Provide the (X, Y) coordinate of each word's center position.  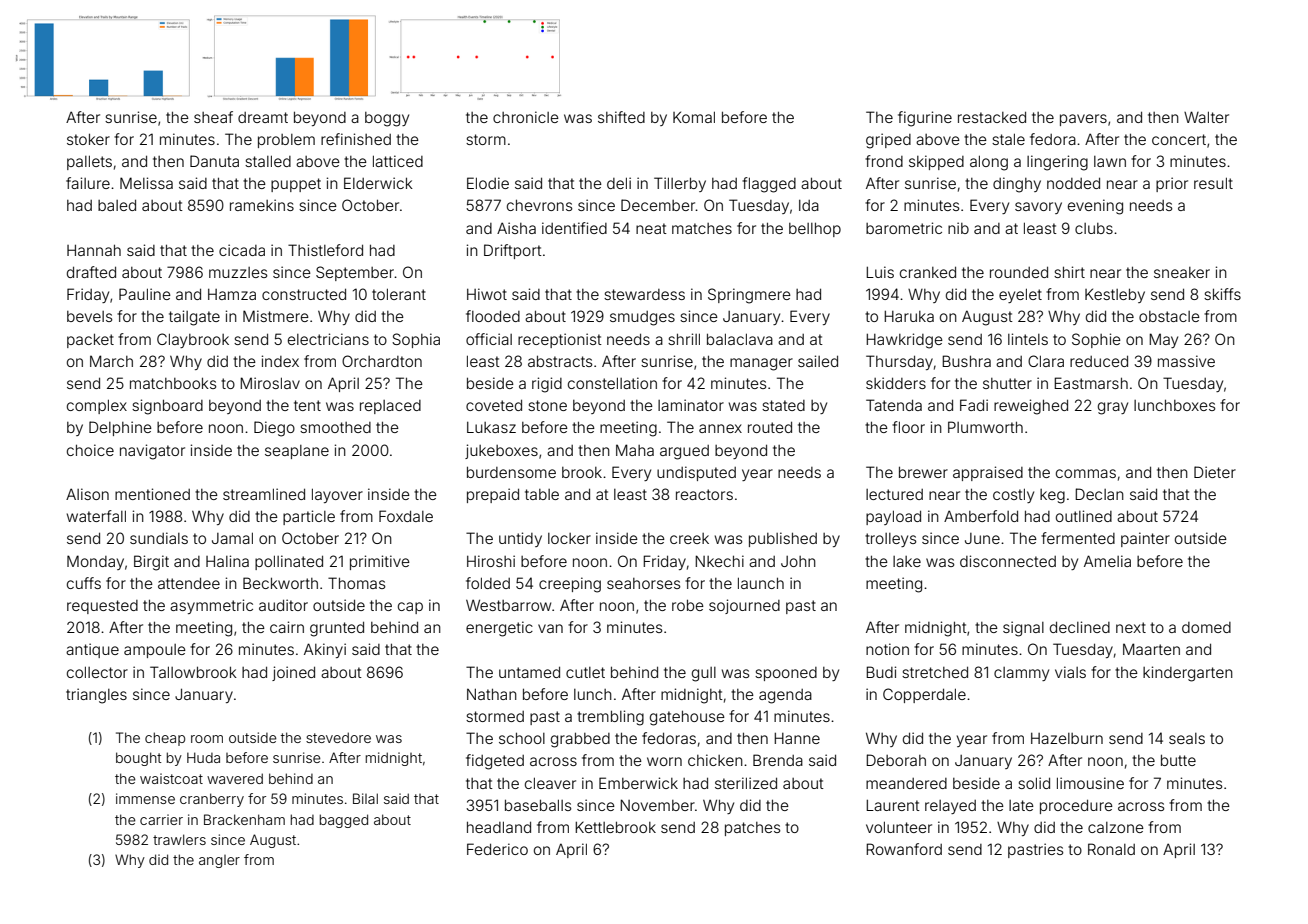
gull (704, 674)
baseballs (538, 805)
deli (619, 183)
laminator (691, 405)
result (1213, 183)
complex (97, 406)
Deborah (896, 760)
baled (117, 205)
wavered (235, 778)
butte (1178, 760)
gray (1113, 408)
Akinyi (325, 650)
